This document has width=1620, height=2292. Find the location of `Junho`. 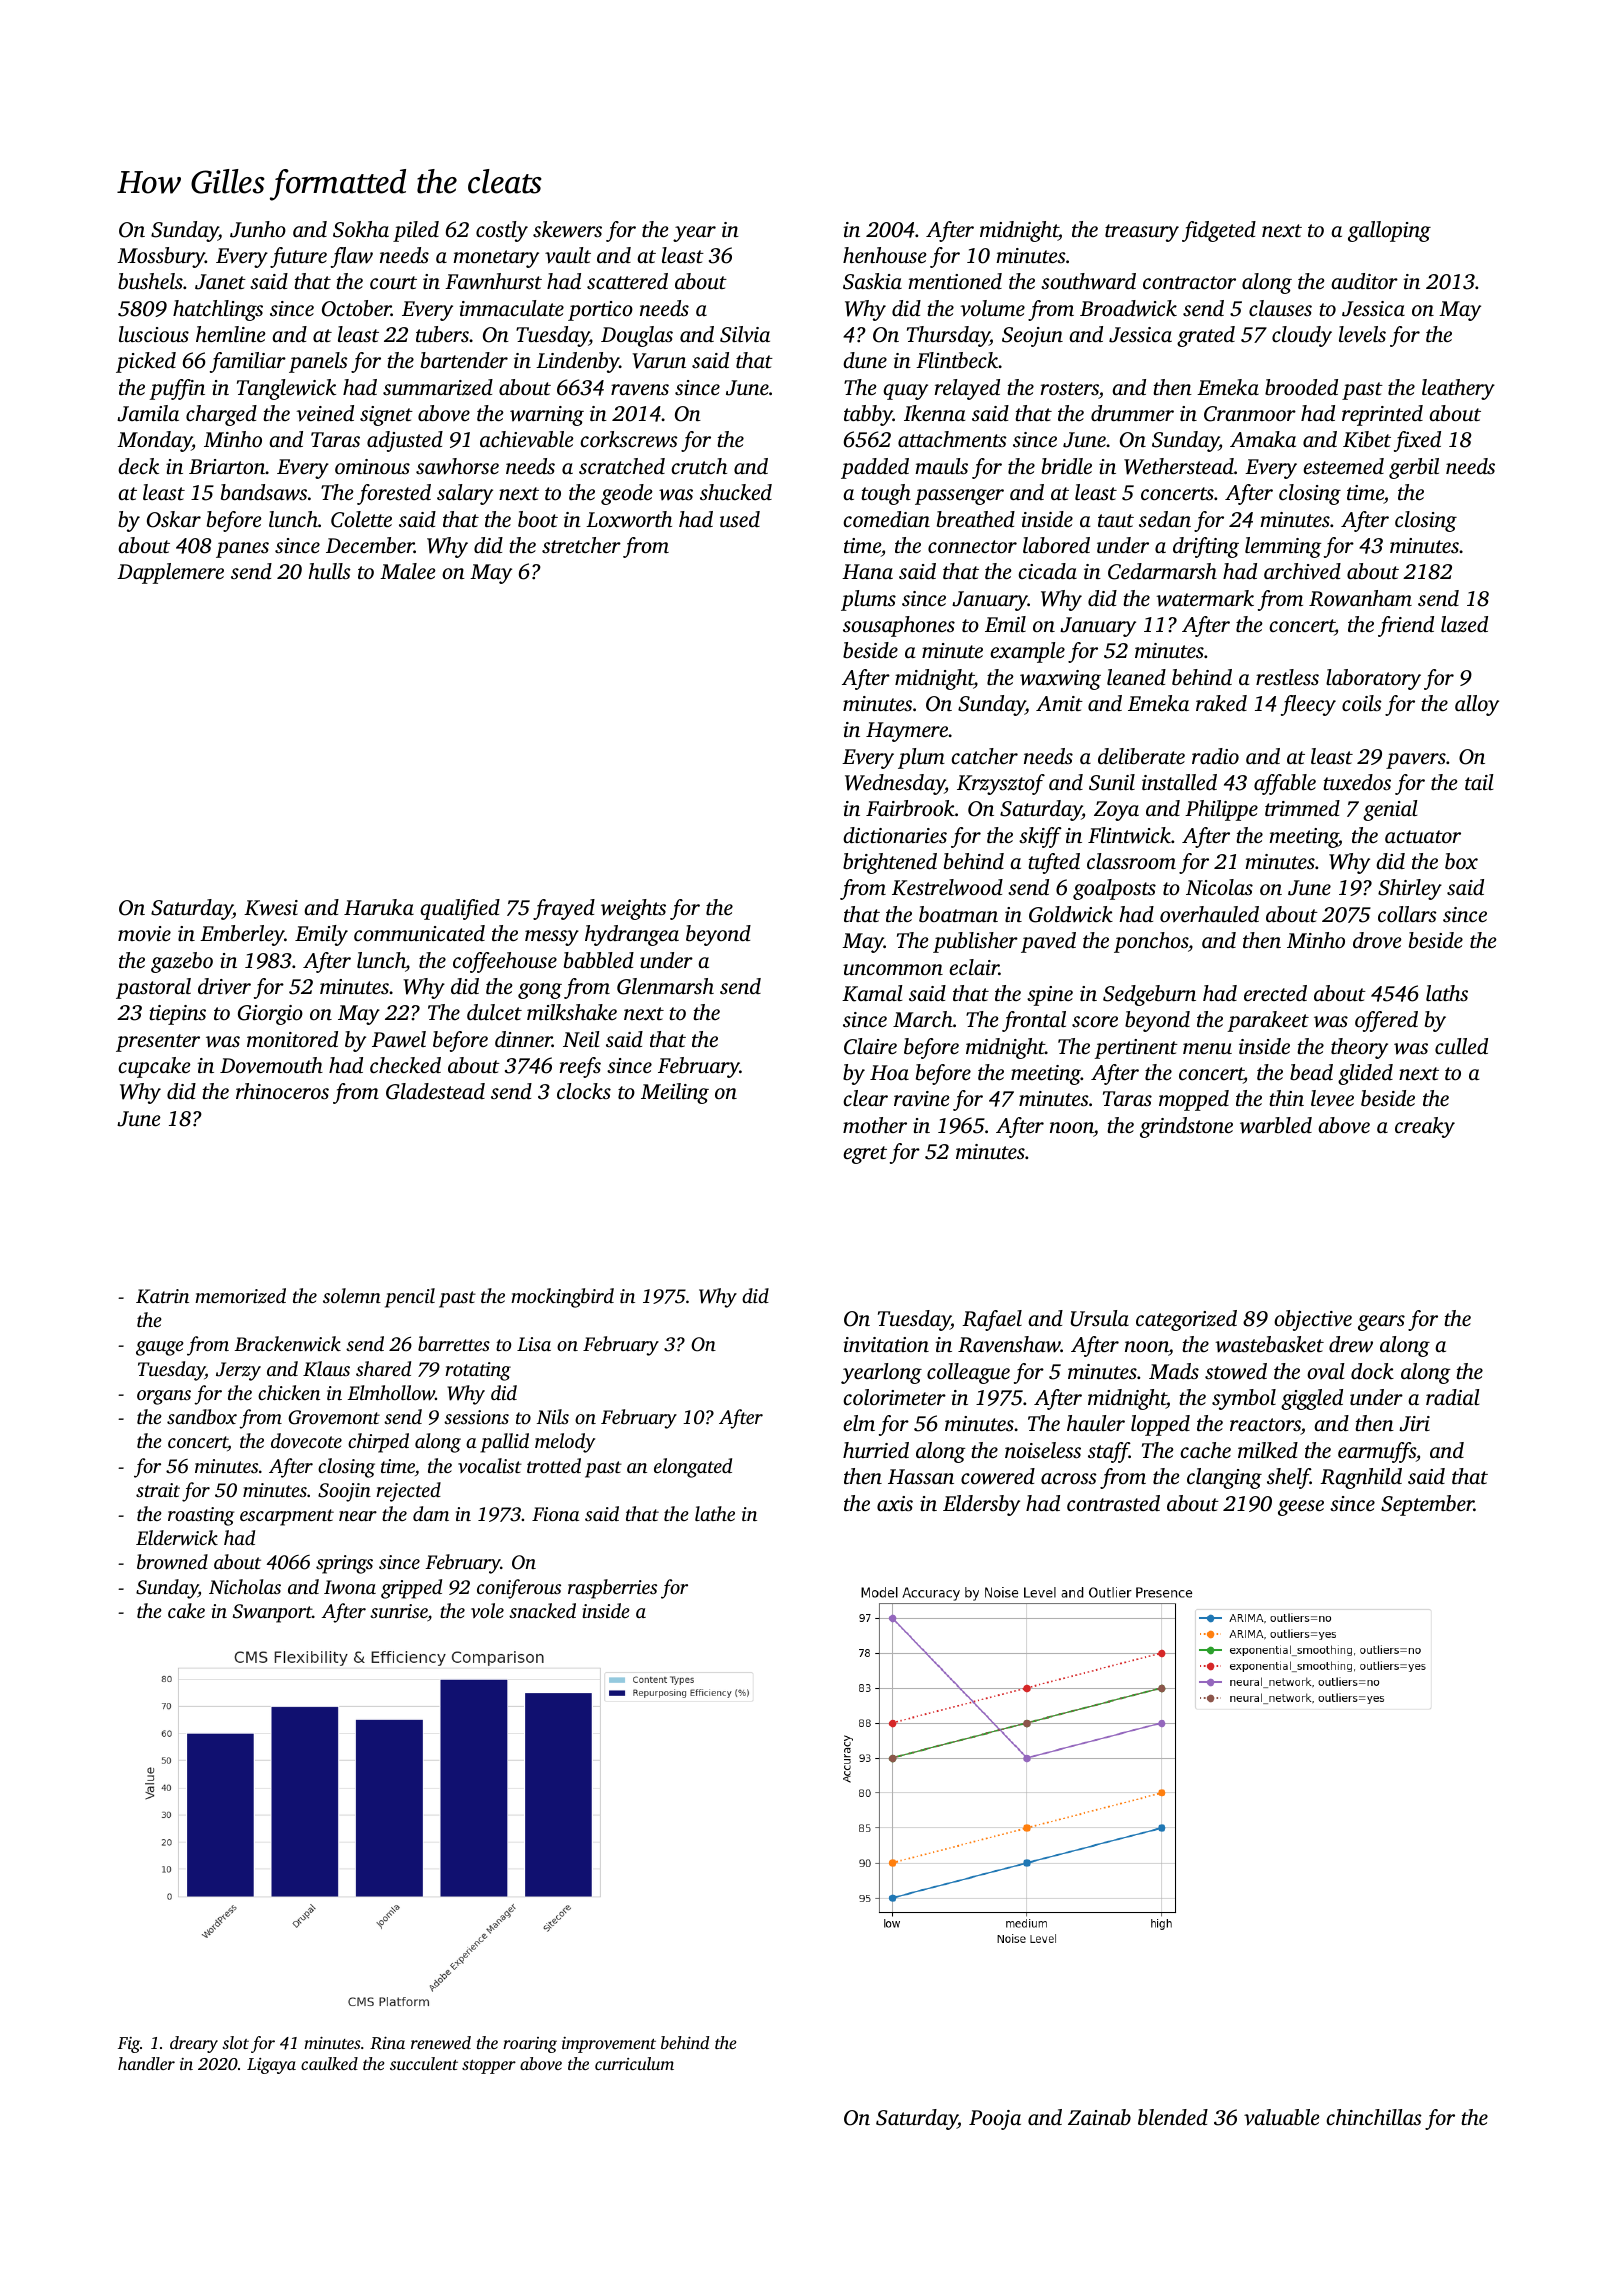

Junho is located at coordinates (258, 229).
